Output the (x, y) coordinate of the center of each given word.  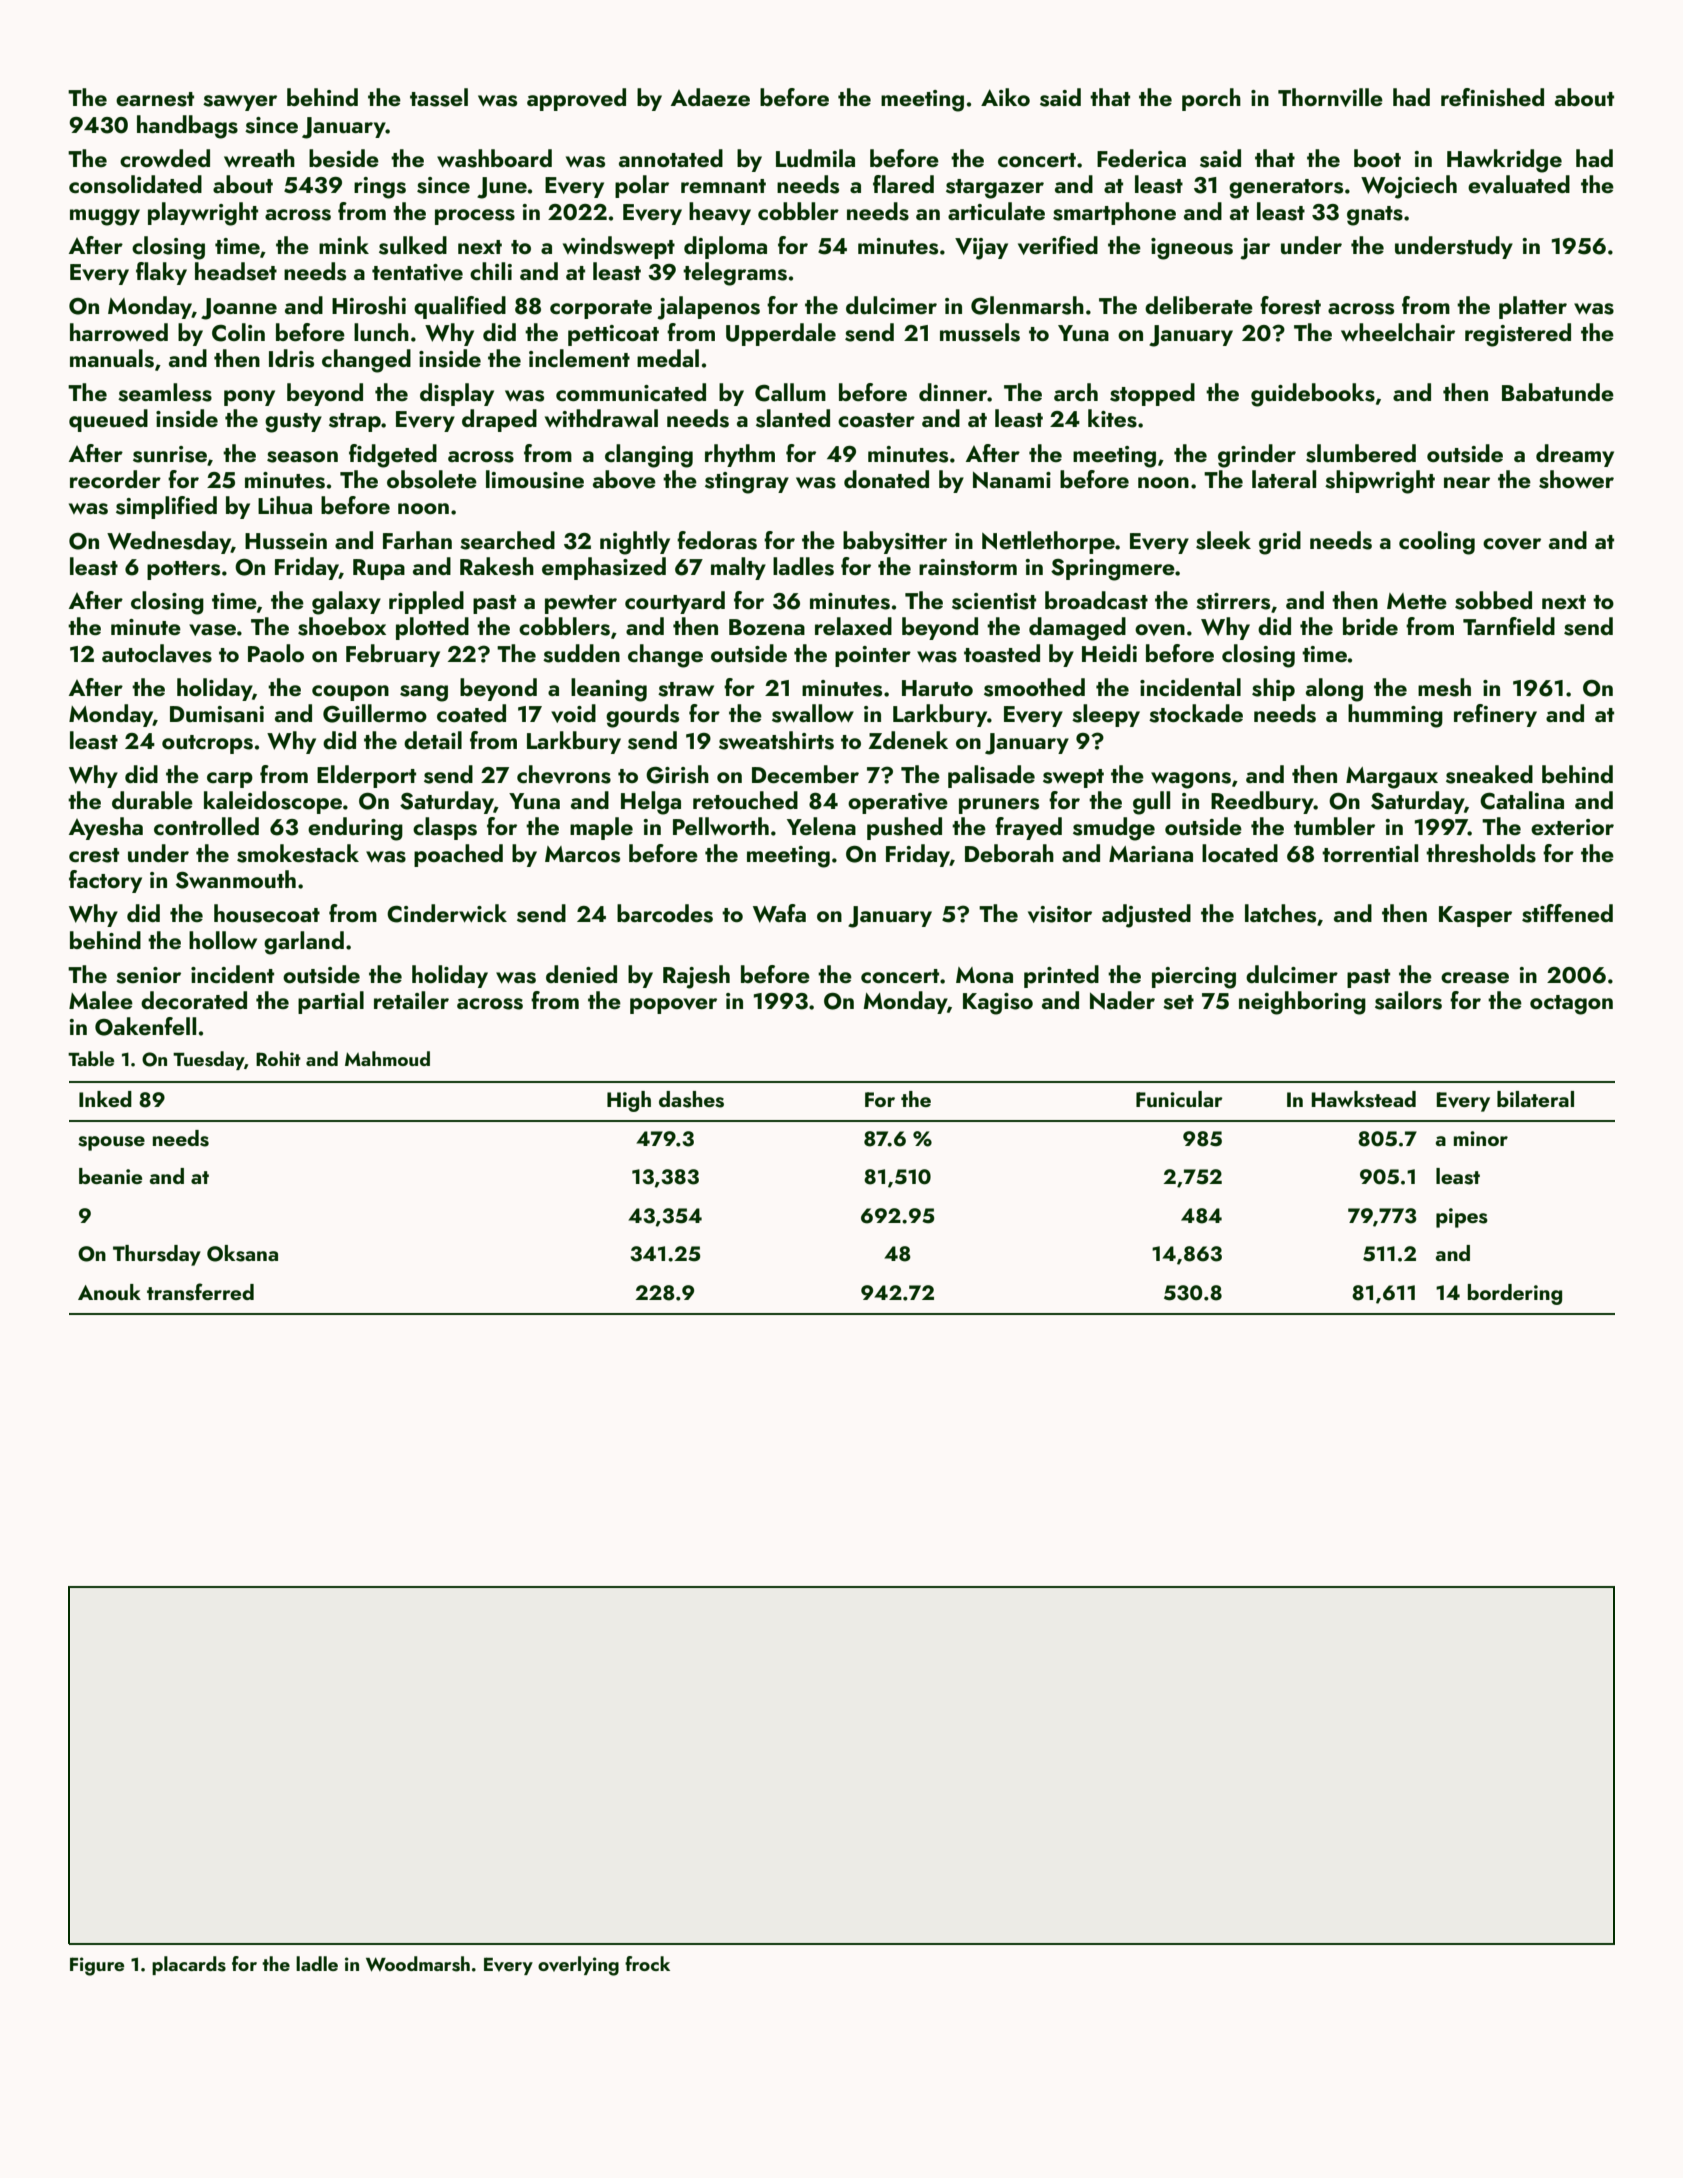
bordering (1515, 1294)
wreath (259, 158)
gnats (1375, 216)
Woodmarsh (418, 1964)
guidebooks (1313, 395)
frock (647, 1963)
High (629, 1101)
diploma (725, 247)
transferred (200, 1292)
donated (886, 479)
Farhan (417, 540)
